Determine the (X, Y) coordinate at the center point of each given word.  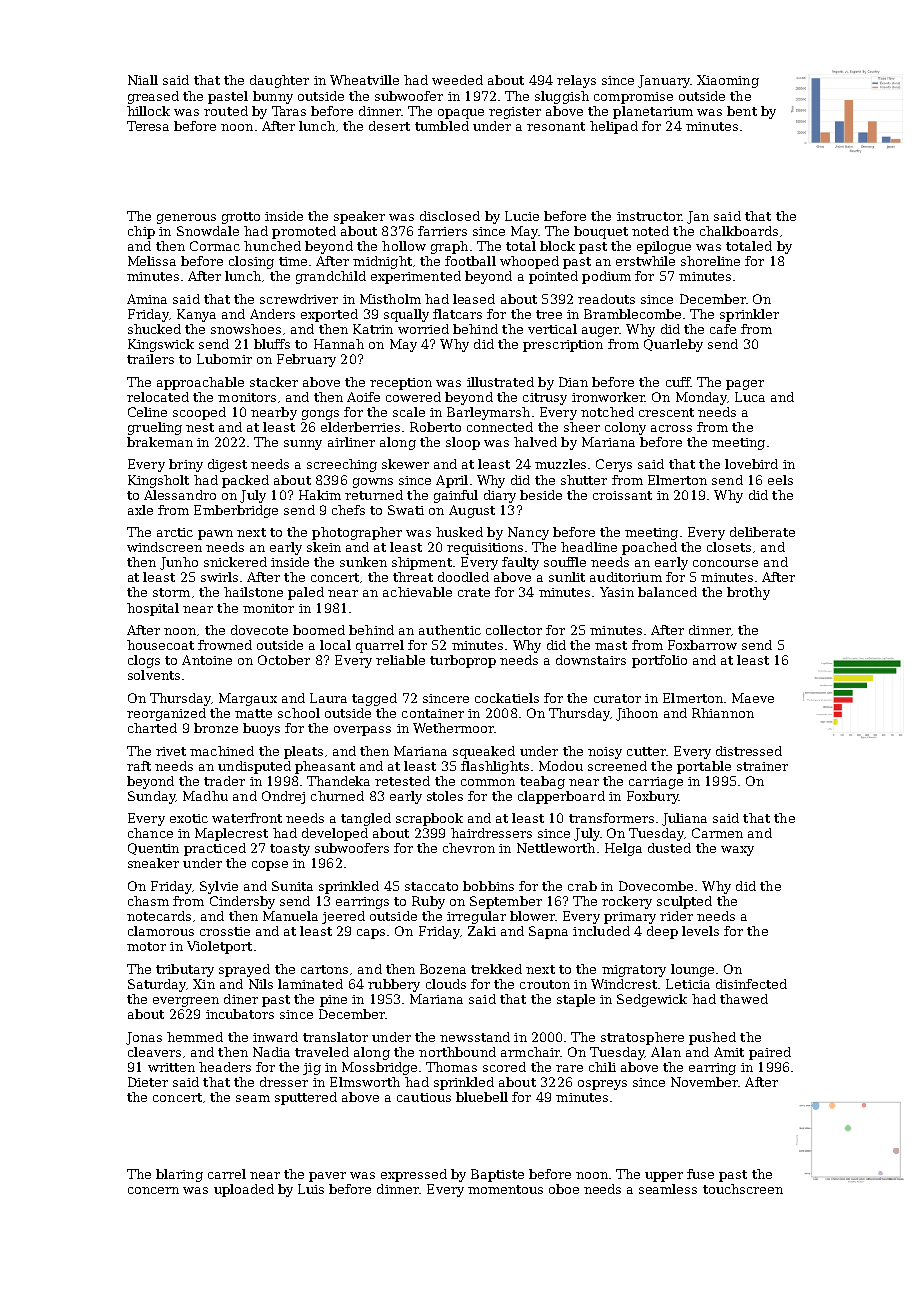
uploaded (244, 1190)
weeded (457, 80)
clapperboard (561, 797)
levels (700, 931)
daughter (279, 81)
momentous (505, 1189)
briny (186, 465)
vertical (552, 329)
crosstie (225, 931)
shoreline (710, 261)
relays (576, 81)
